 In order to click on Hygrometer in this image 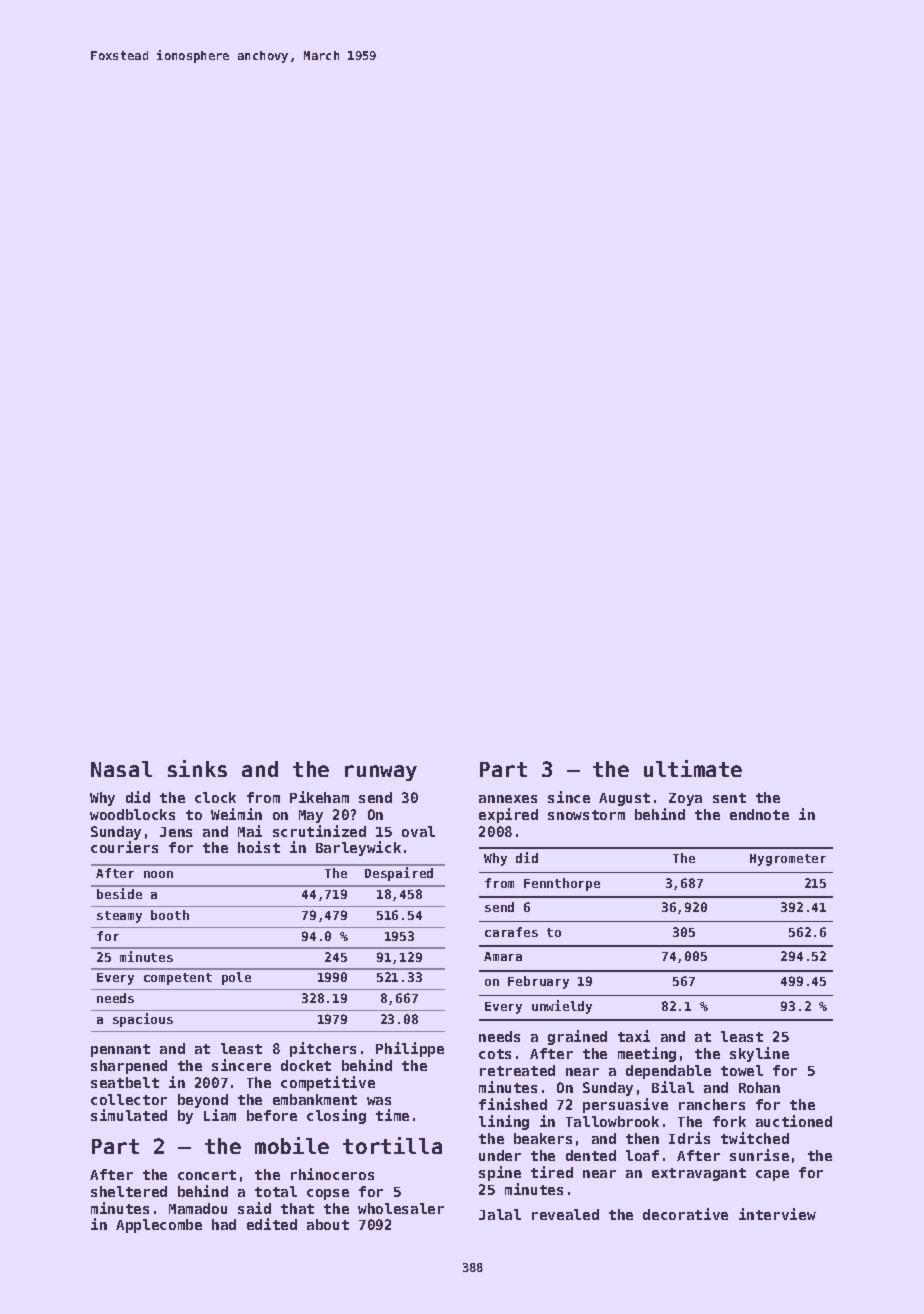, I will do `click(788, 860)`.
